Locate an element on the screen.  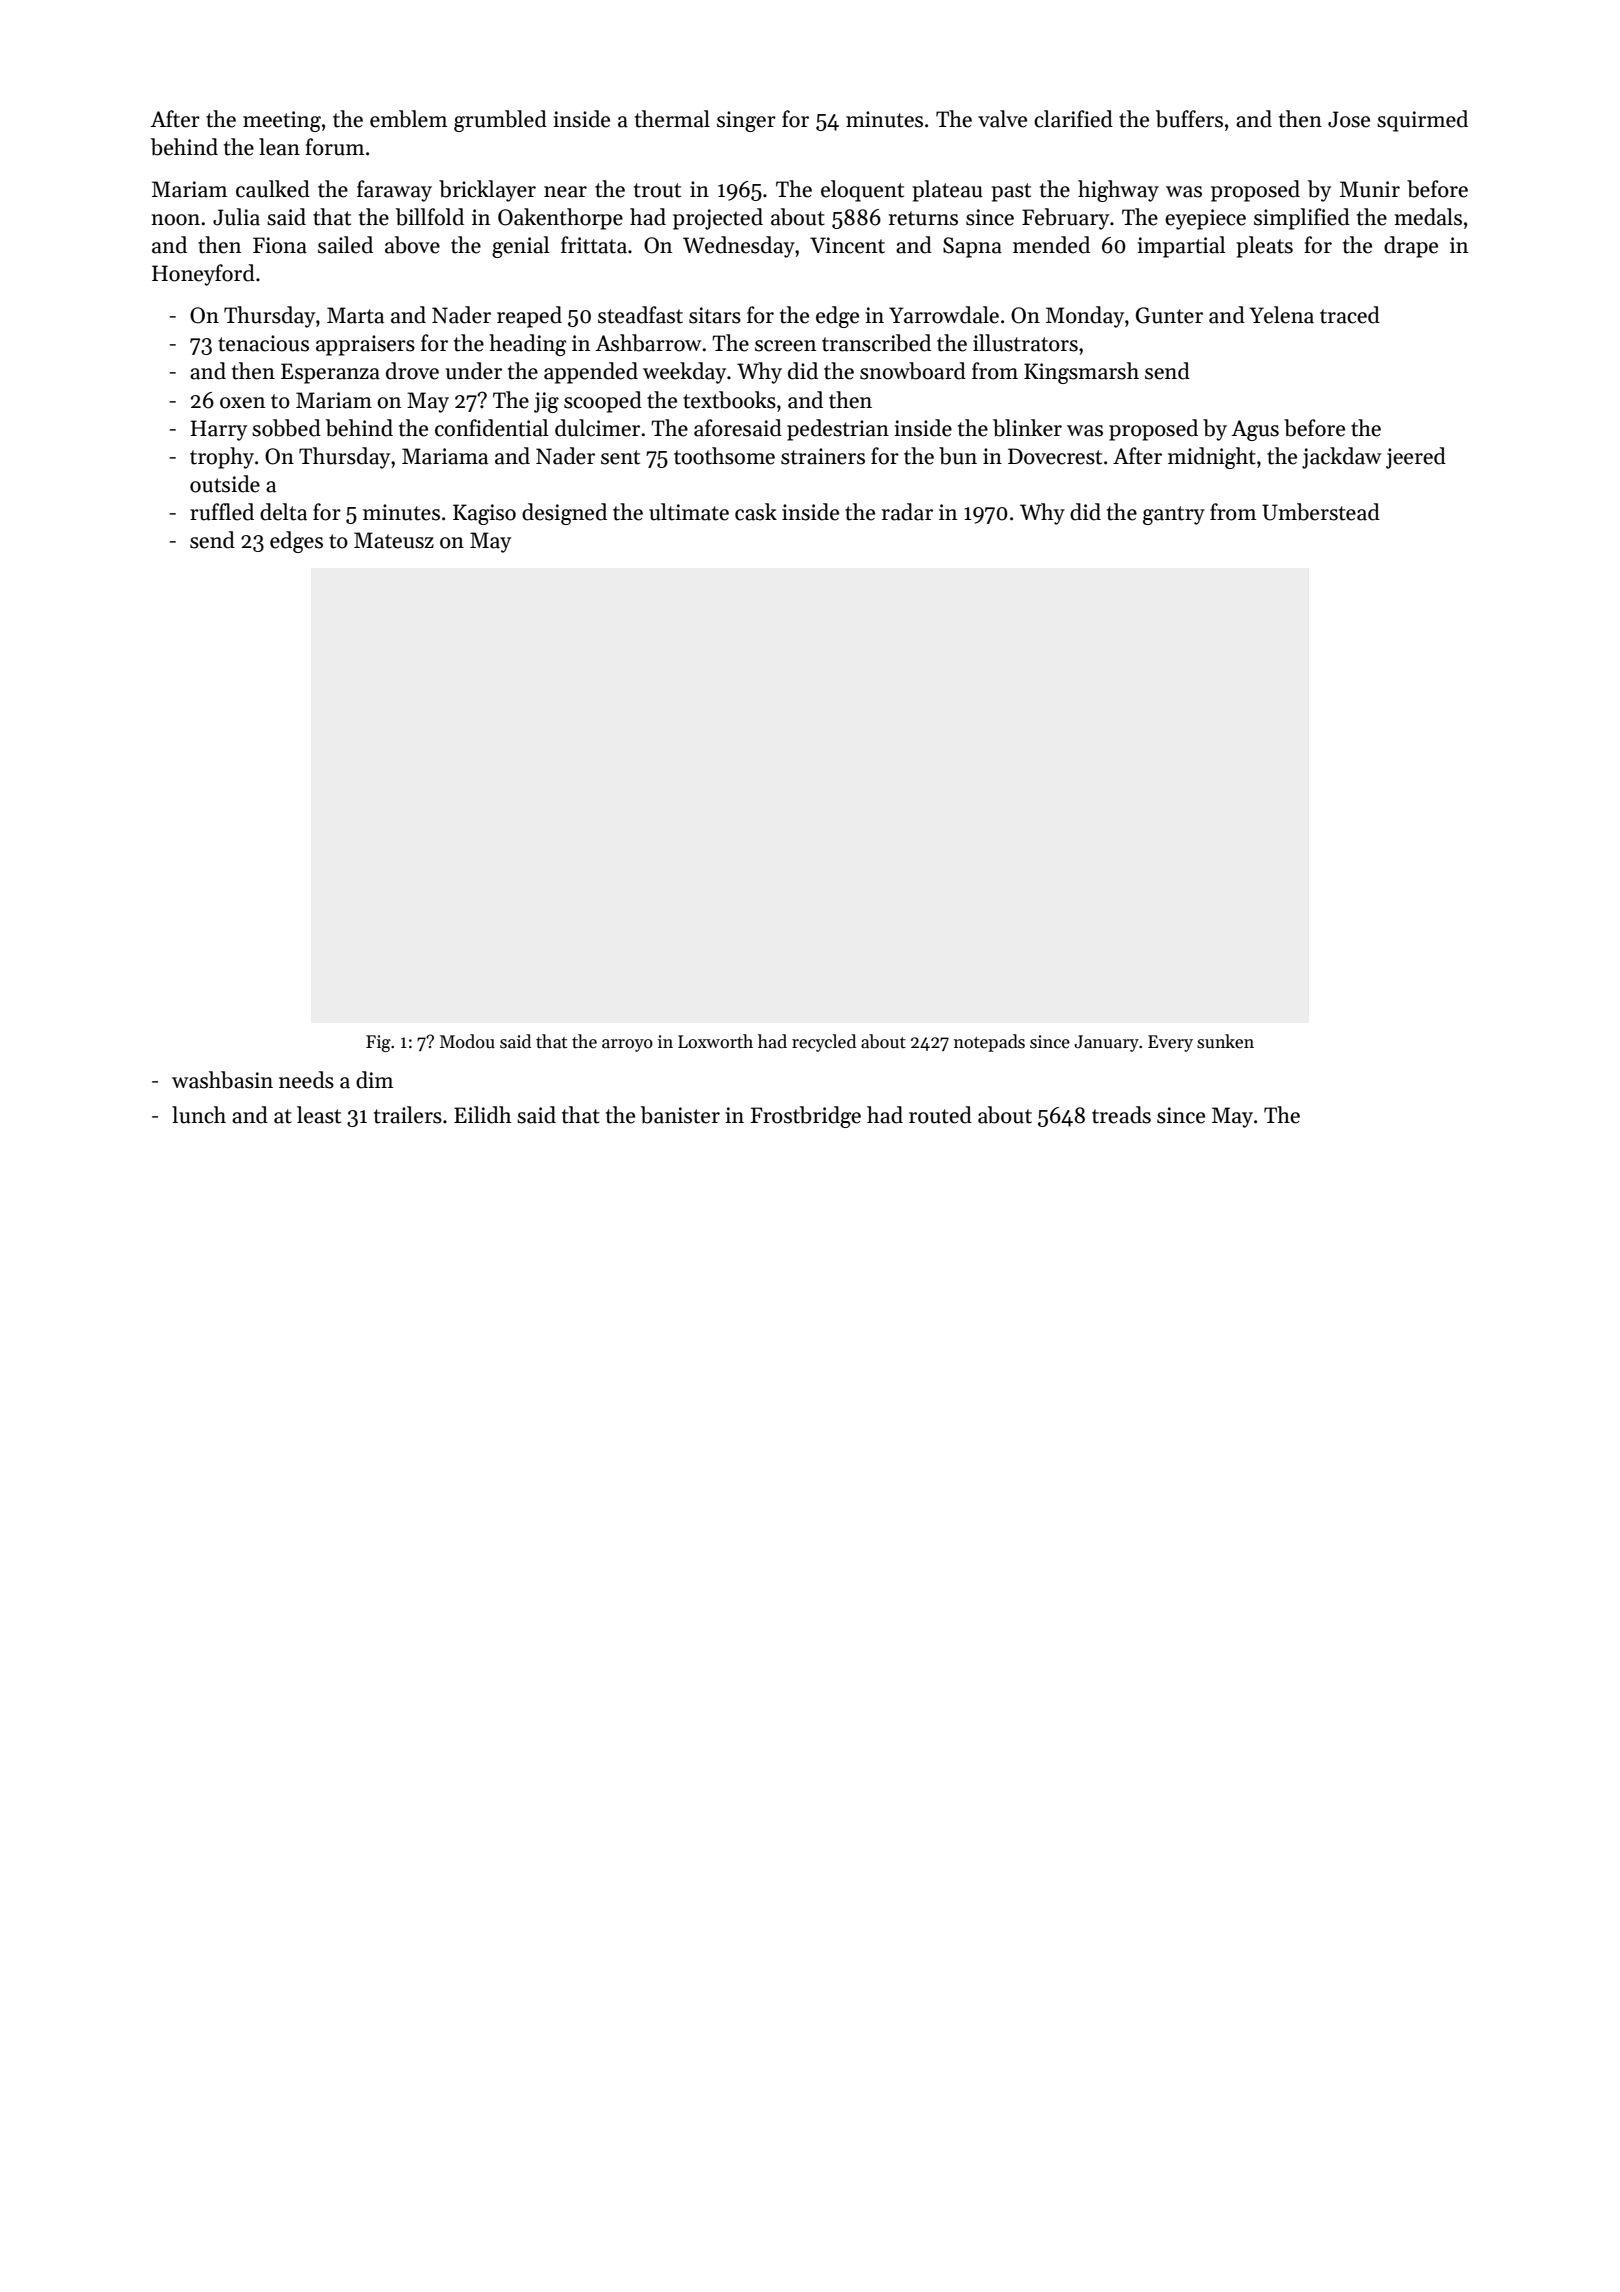
Agus is located at coordinates (1255, 430).
